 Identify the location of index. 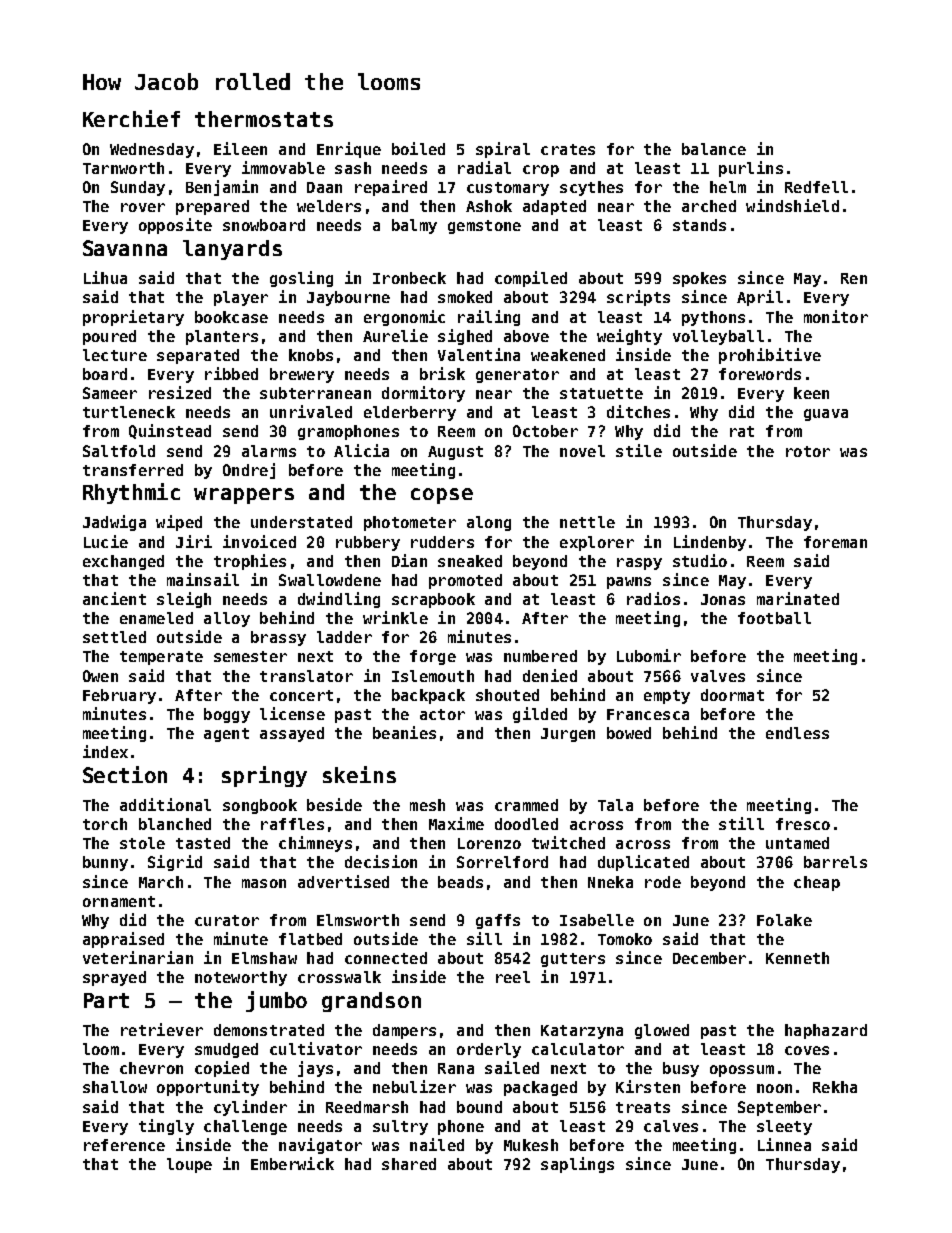
(105, 751).
